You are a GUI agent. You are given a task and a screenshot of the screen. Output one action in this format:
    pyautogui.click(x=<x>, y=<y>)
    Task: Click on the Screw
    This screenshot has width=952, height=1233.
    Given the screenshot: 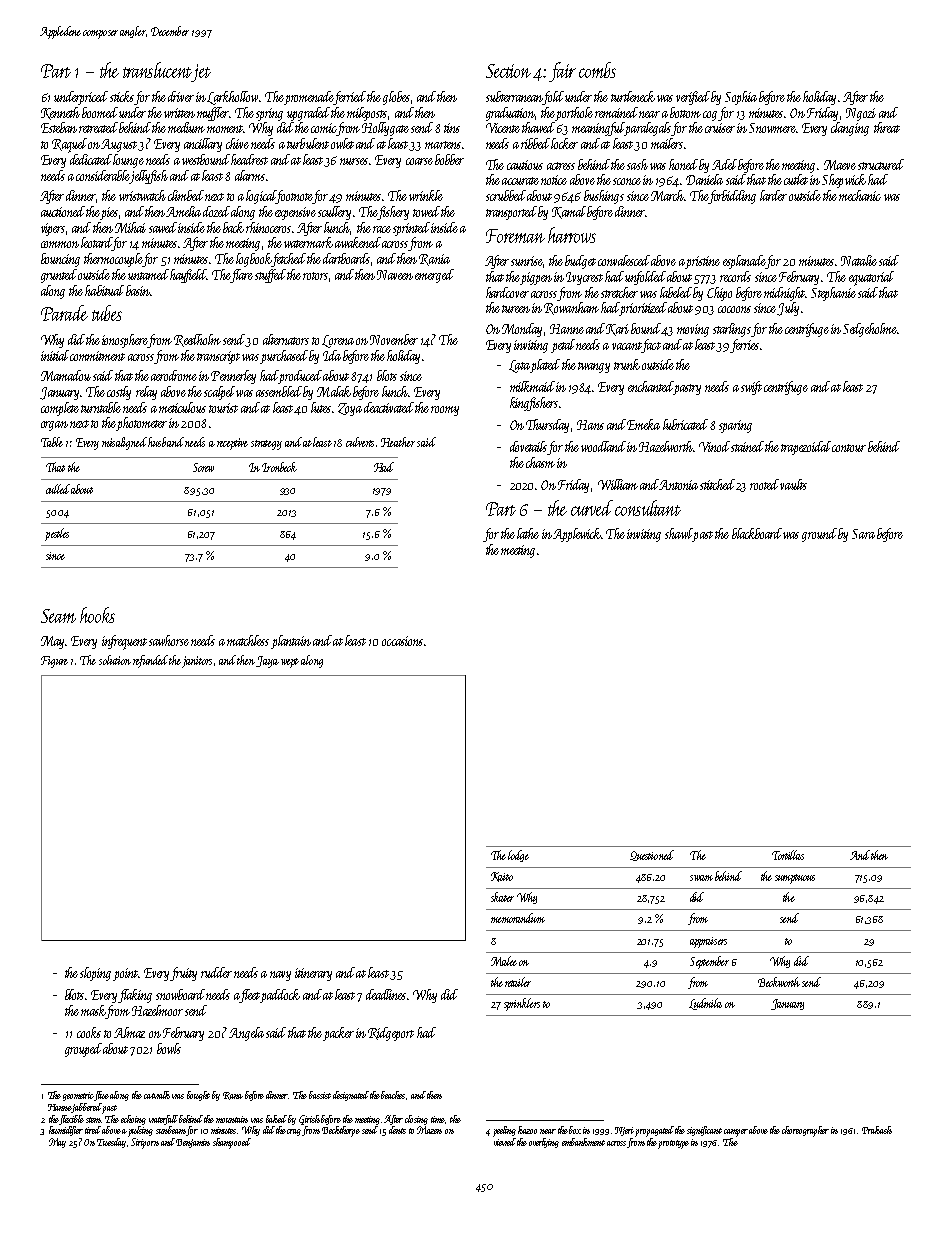 What is the action you would take?
    pyautogui.click(x=203, y=467)
